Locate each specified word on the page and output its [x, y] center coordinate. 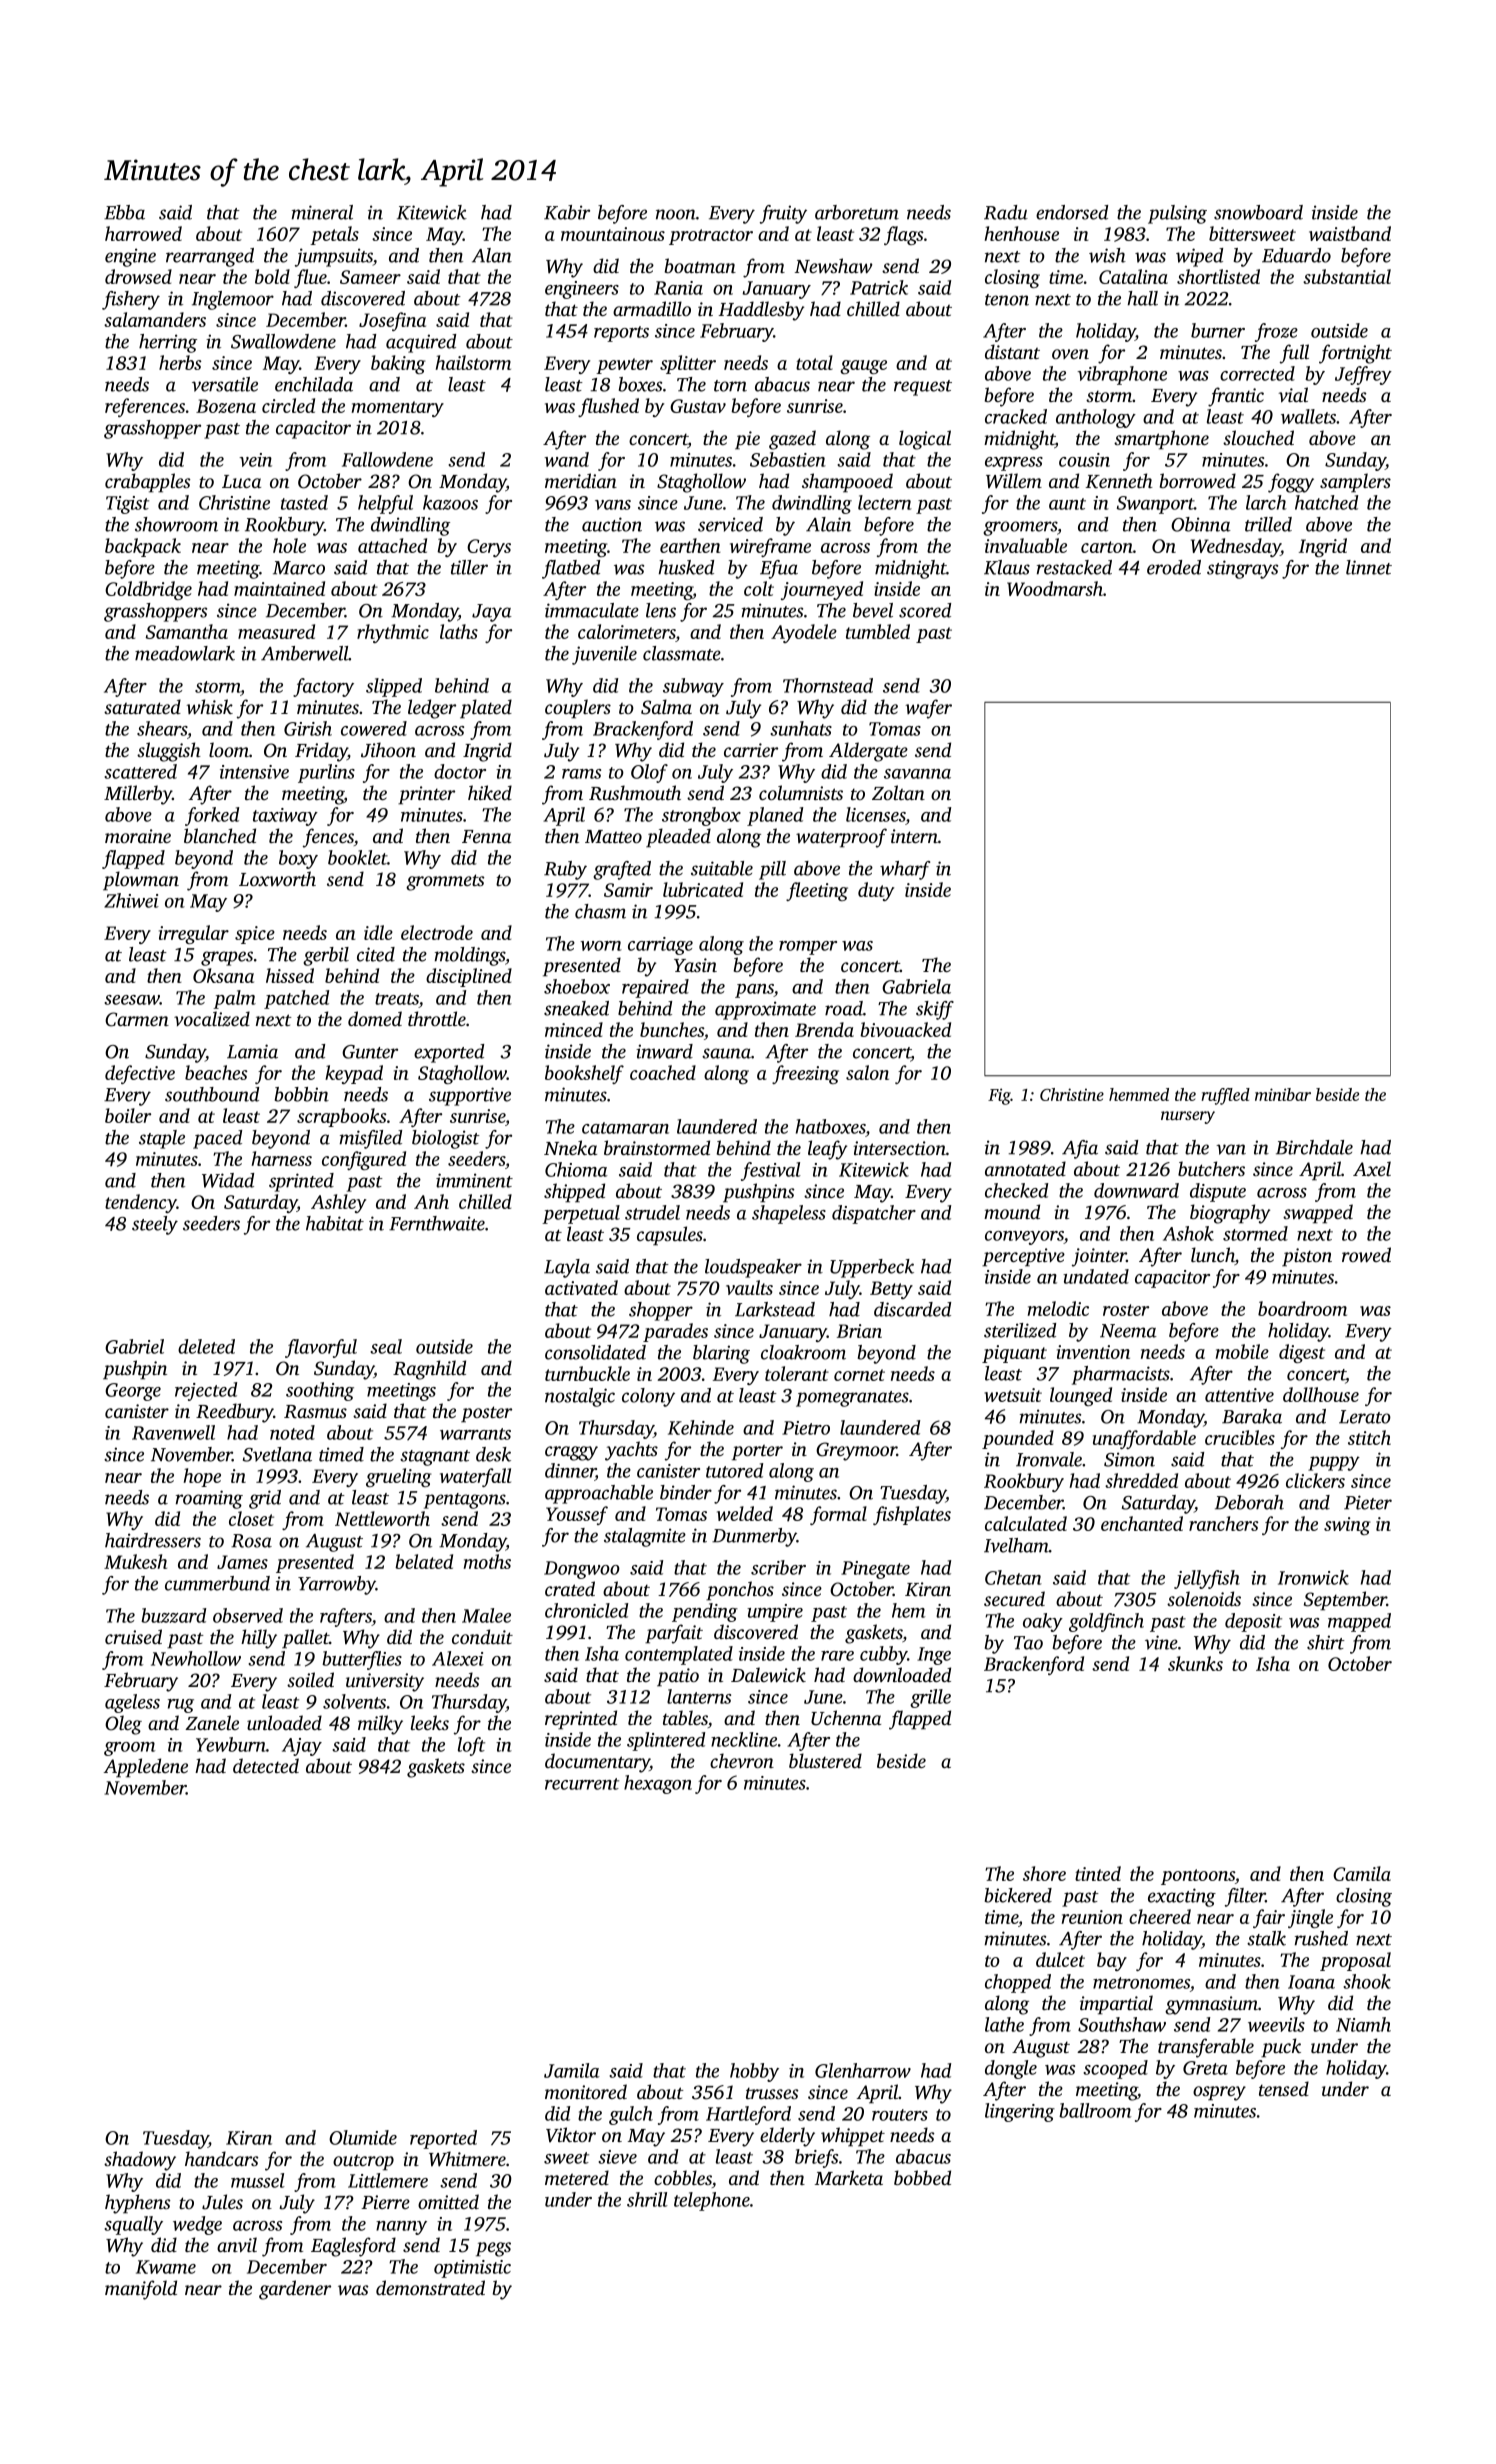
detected [266, 1765]
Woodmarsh [1055, 588]
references [145, 407]
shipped [574, 1193]
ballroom [1095, 2110]
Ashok [1188, 1233]
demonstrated [430, 2287]
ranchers [1224, 1523]
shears [162, 728]
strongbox [701, 816]
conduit [482, 1636]
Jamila [572, 2070]
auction [612, 524]
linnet [1369, 567]
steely [155, 1225]
